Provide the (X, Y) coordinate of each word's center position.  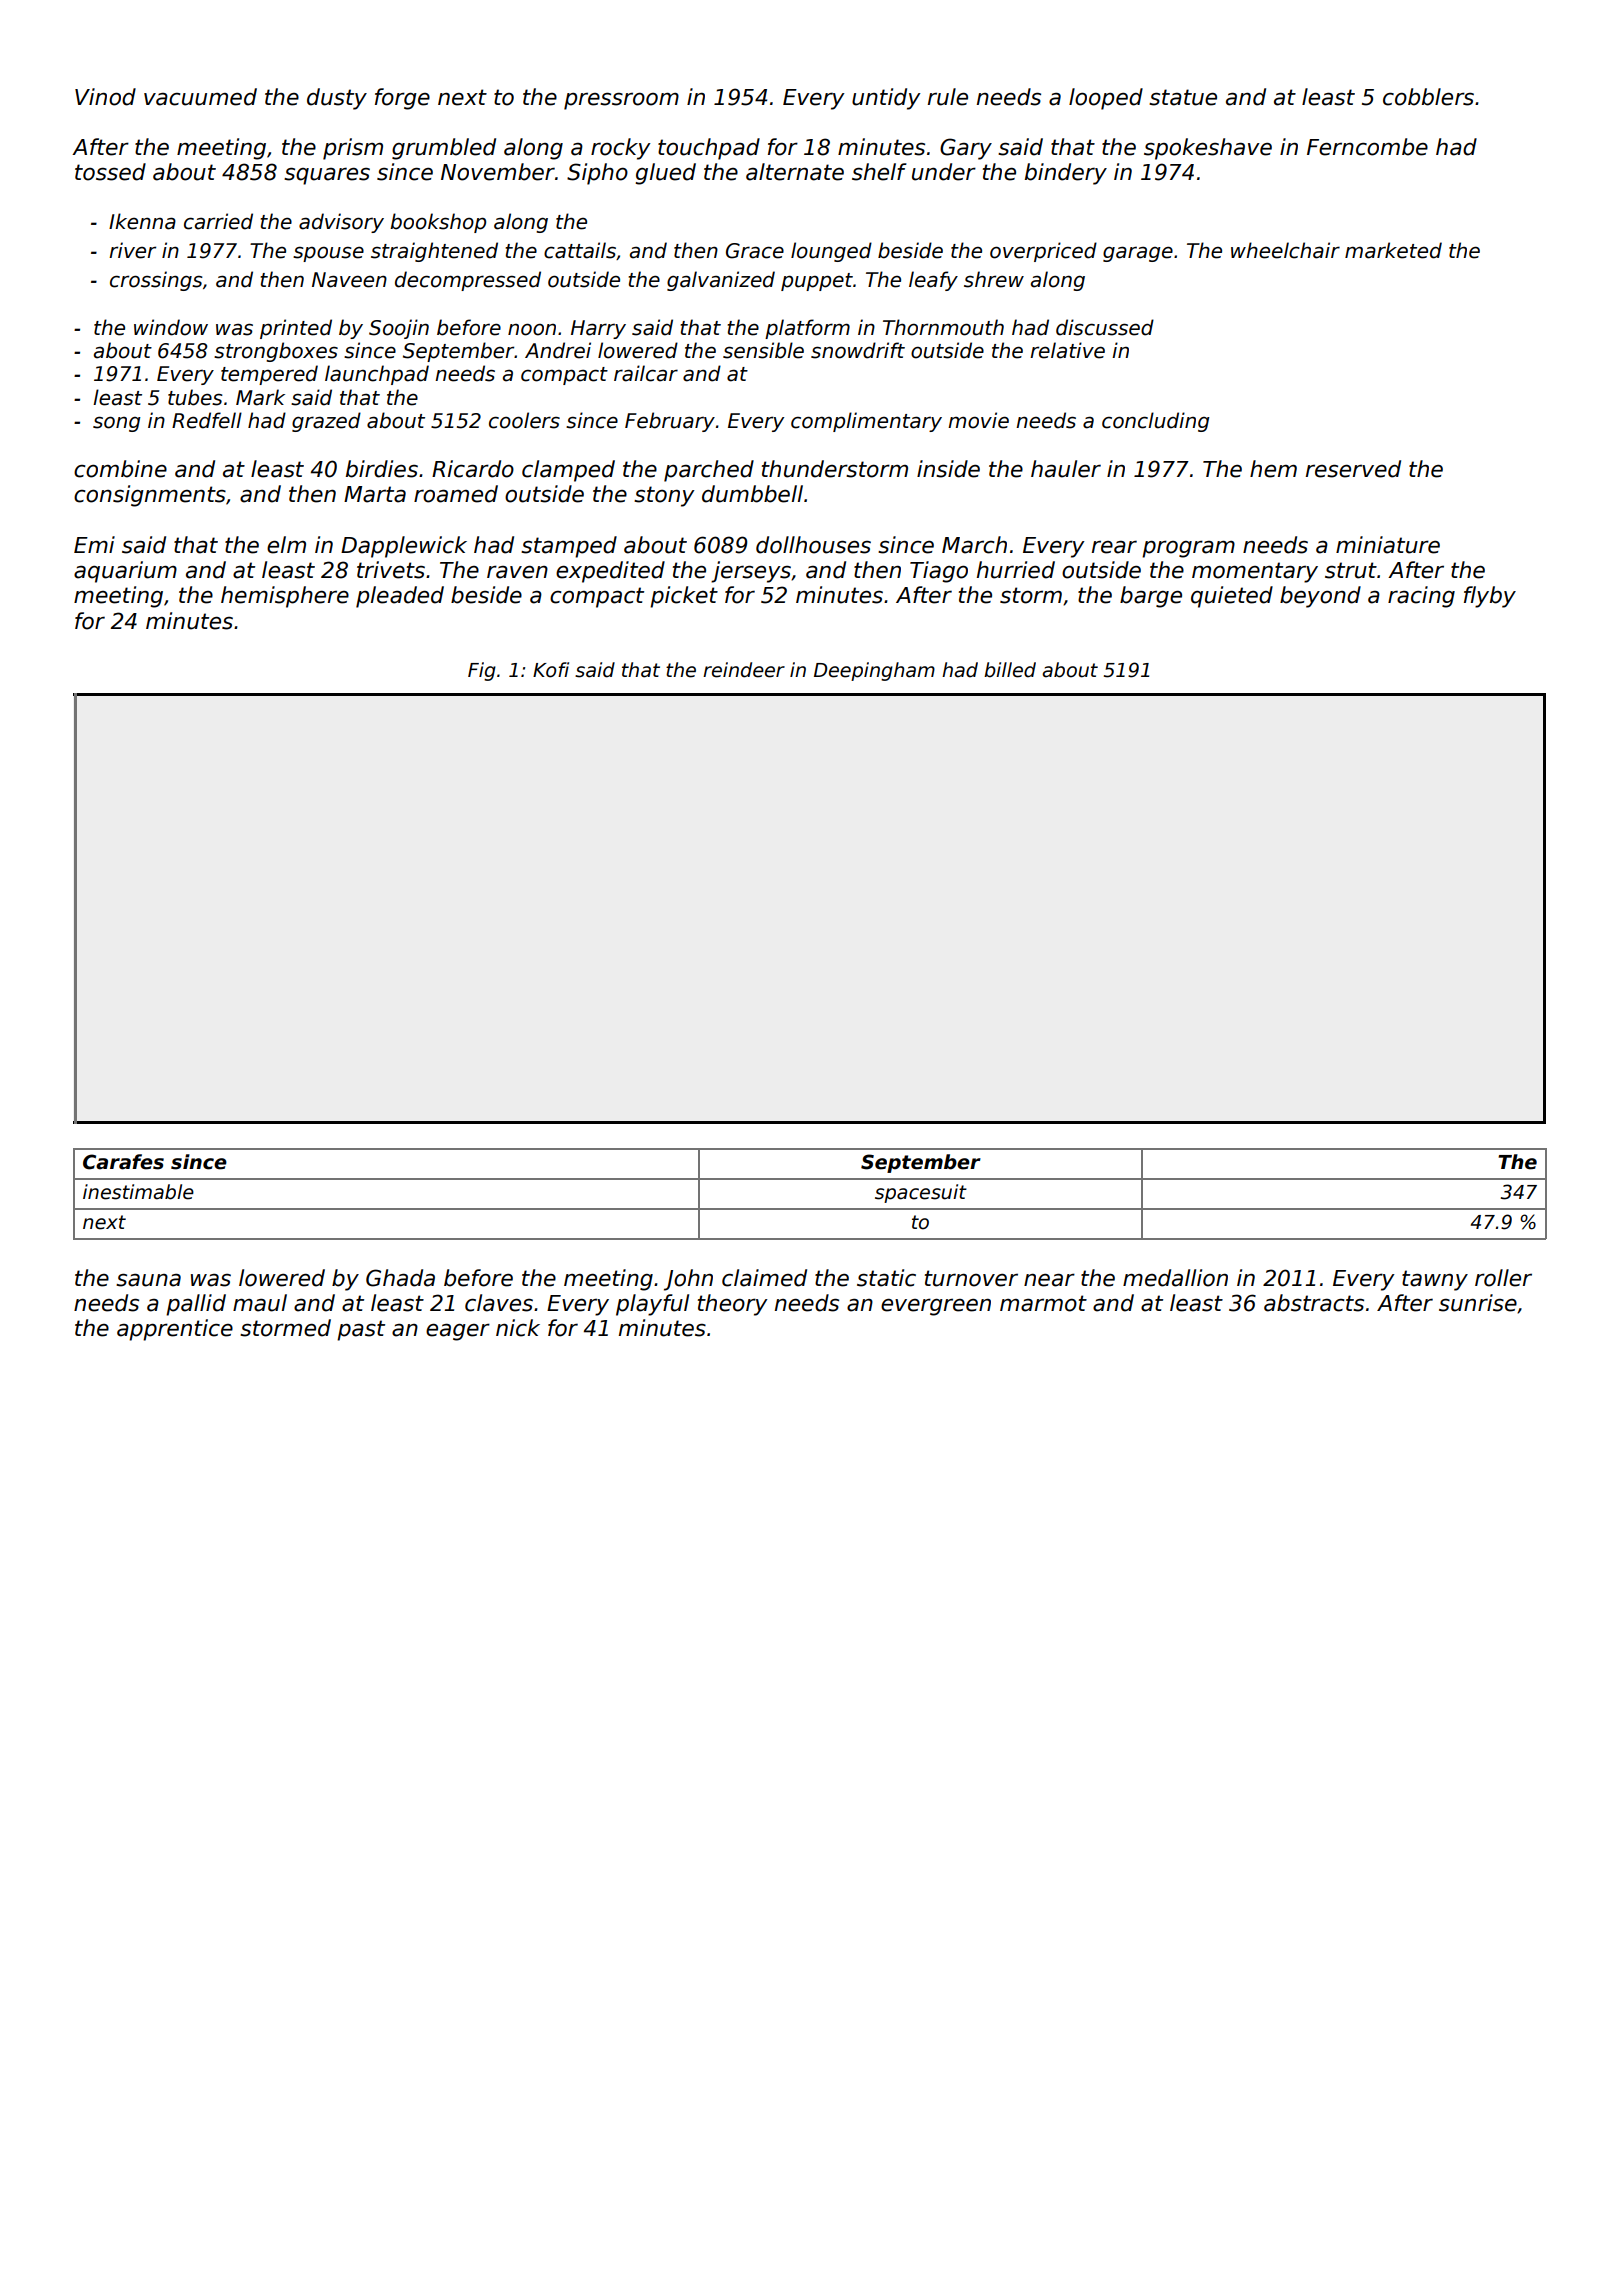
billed (1010, 670)
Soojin (399, 329)
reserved (1353, 469)
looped (1106, 99)
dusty (337, 99)
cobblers (1428, 97)
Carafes (123, 1162)
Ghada (400, 1278)
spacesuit (921, 1193)
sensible (763, 350)
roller (1503, 1278)
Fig (482, 671)
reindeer (744, 670)
